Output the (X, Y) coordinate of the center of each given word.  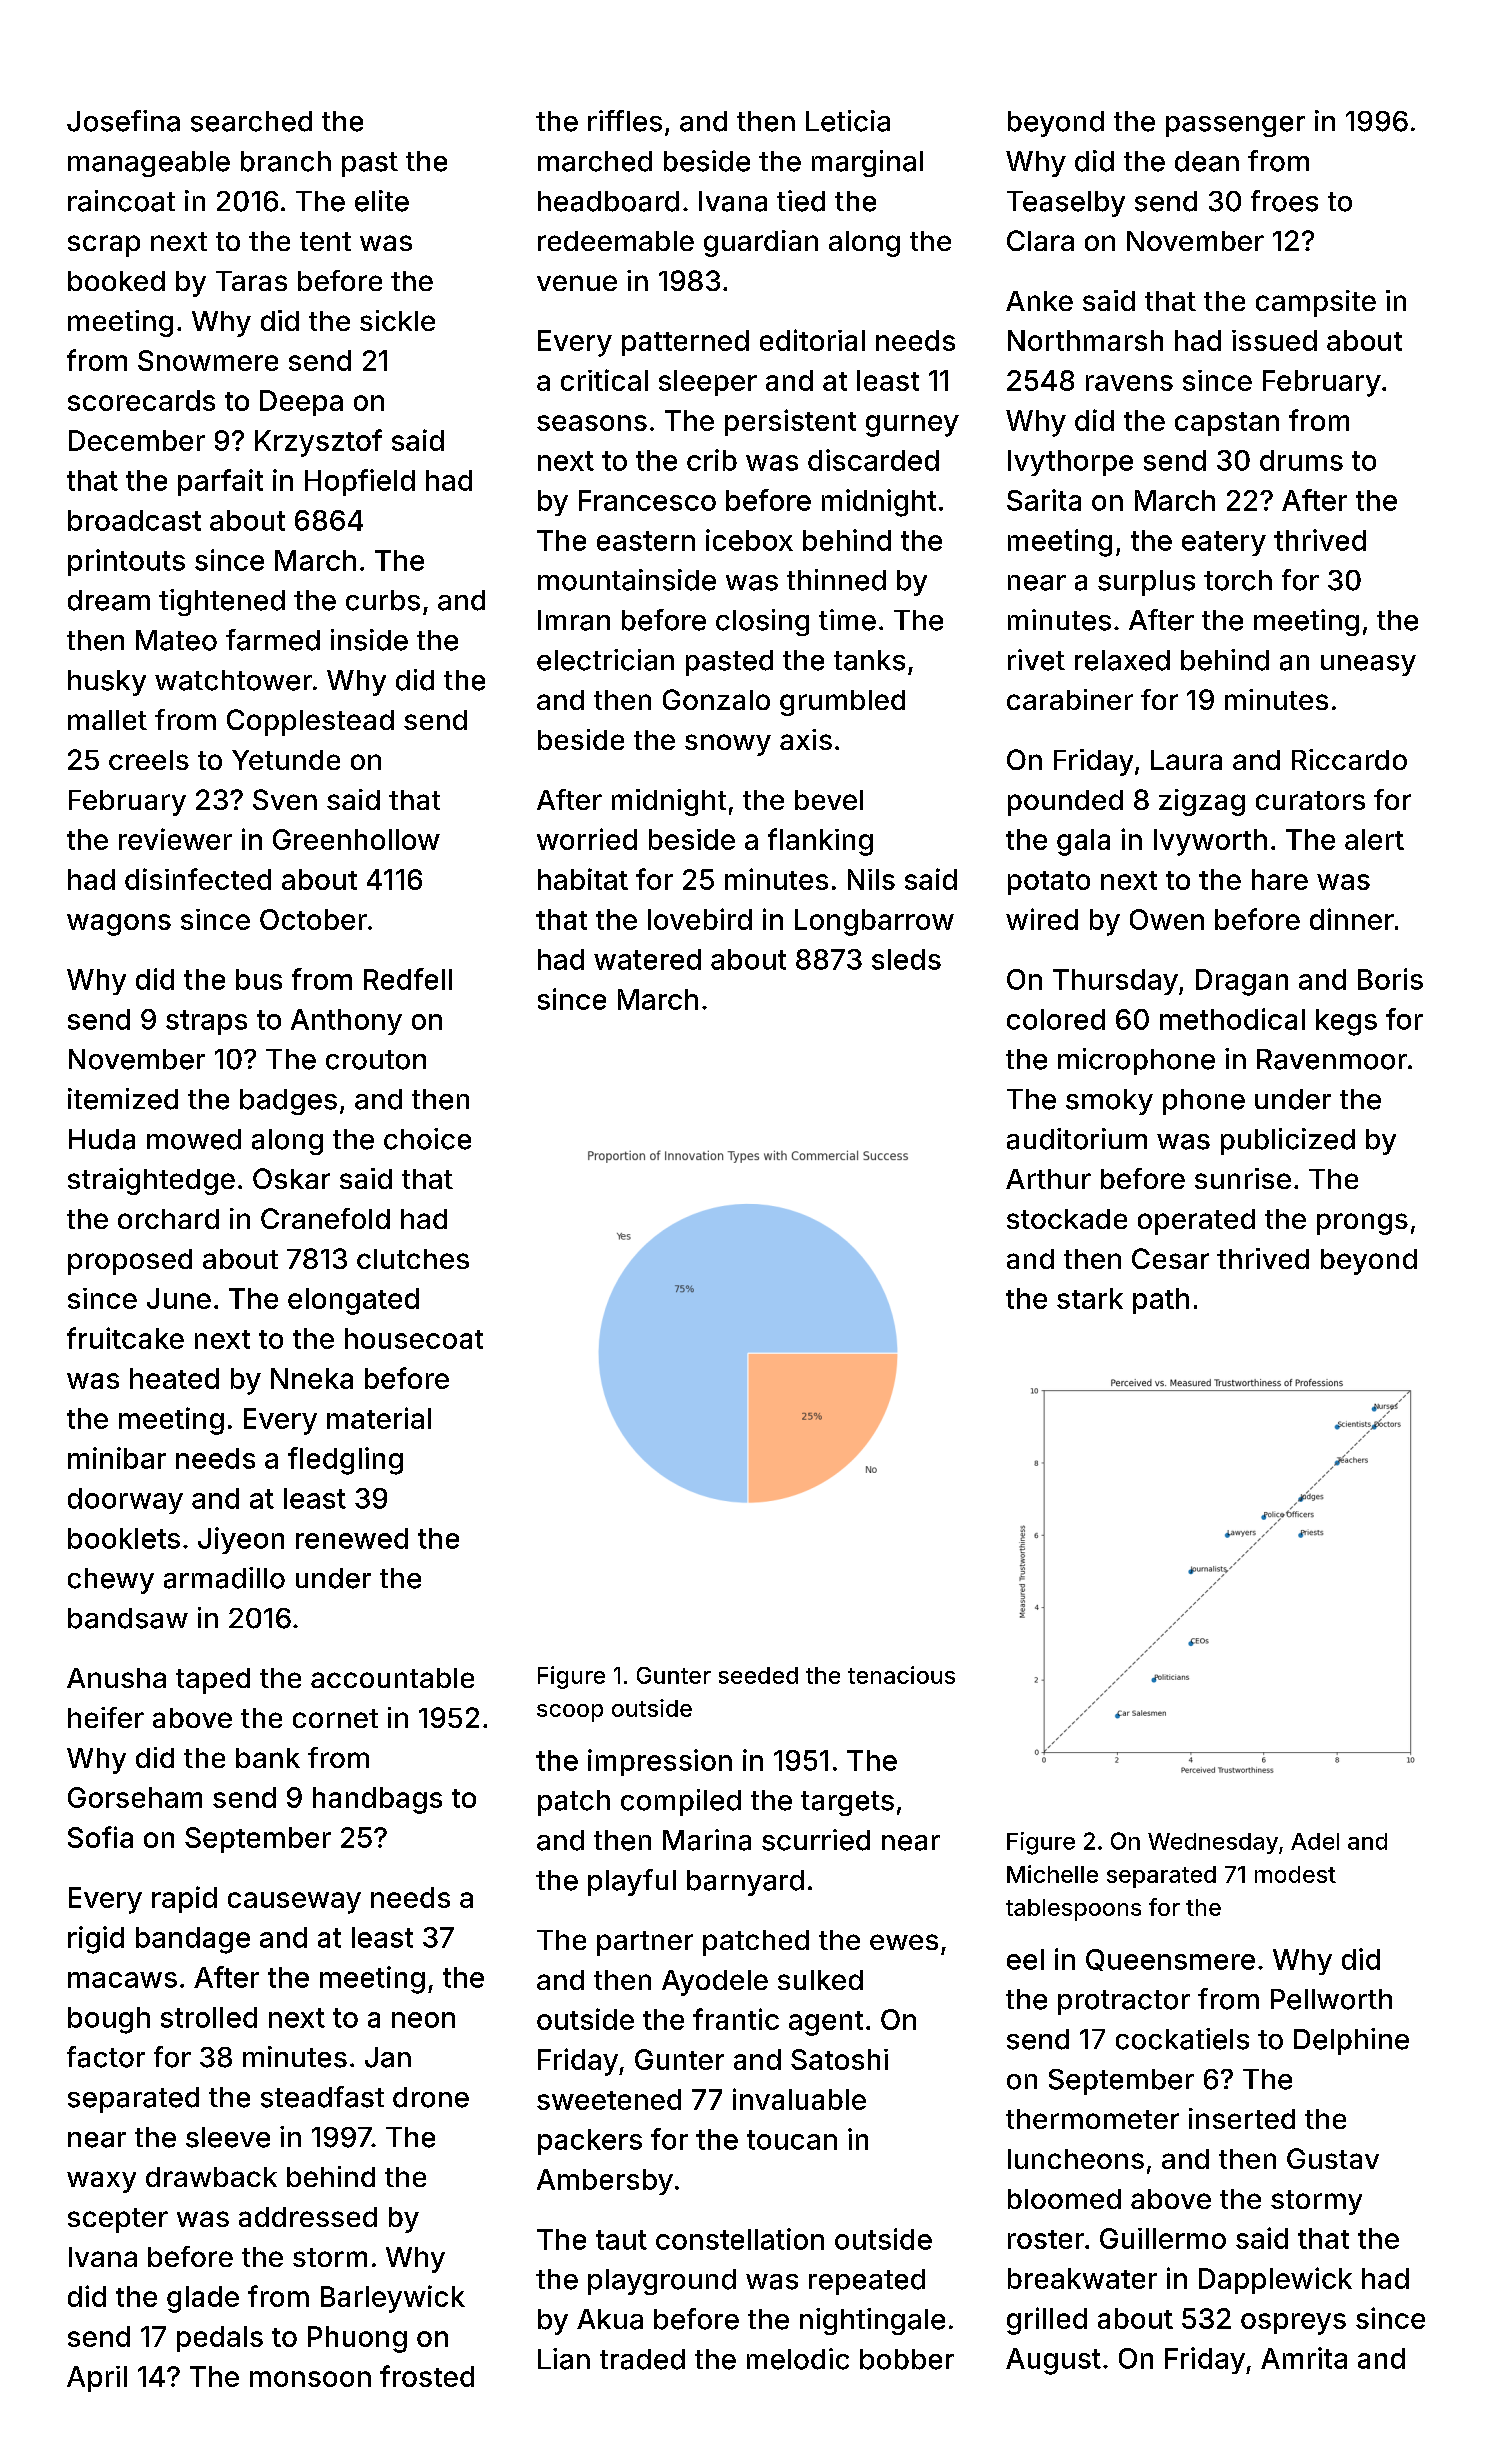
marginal (867, 163)
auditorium (1077, 1139)
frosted (427, 2376)
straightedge (151, 1181)
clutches (413, 1259)
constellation (740, 2239)
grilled (1047, 2321)
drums (1301, 460)
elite (382, 201)
